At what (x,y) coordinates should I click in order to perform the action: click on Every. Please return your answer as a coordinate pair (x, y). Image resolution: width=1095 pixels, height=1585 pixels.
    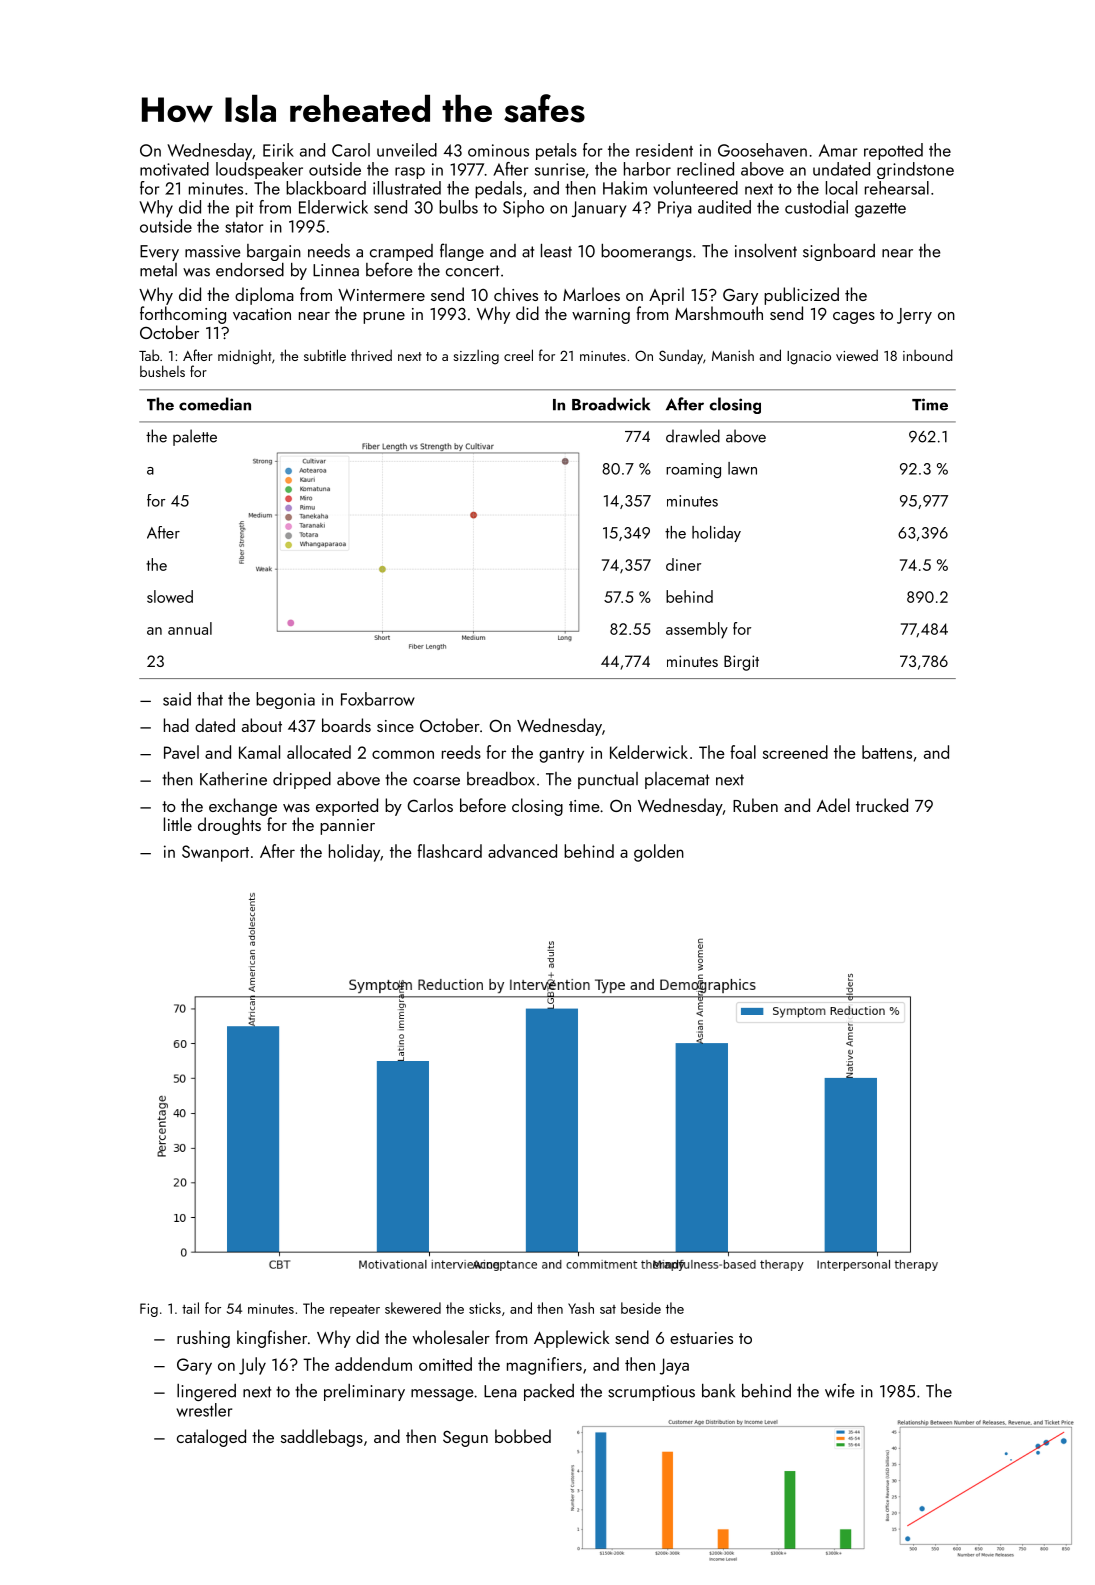
    Looking at the image, I should click on (159, 253).
